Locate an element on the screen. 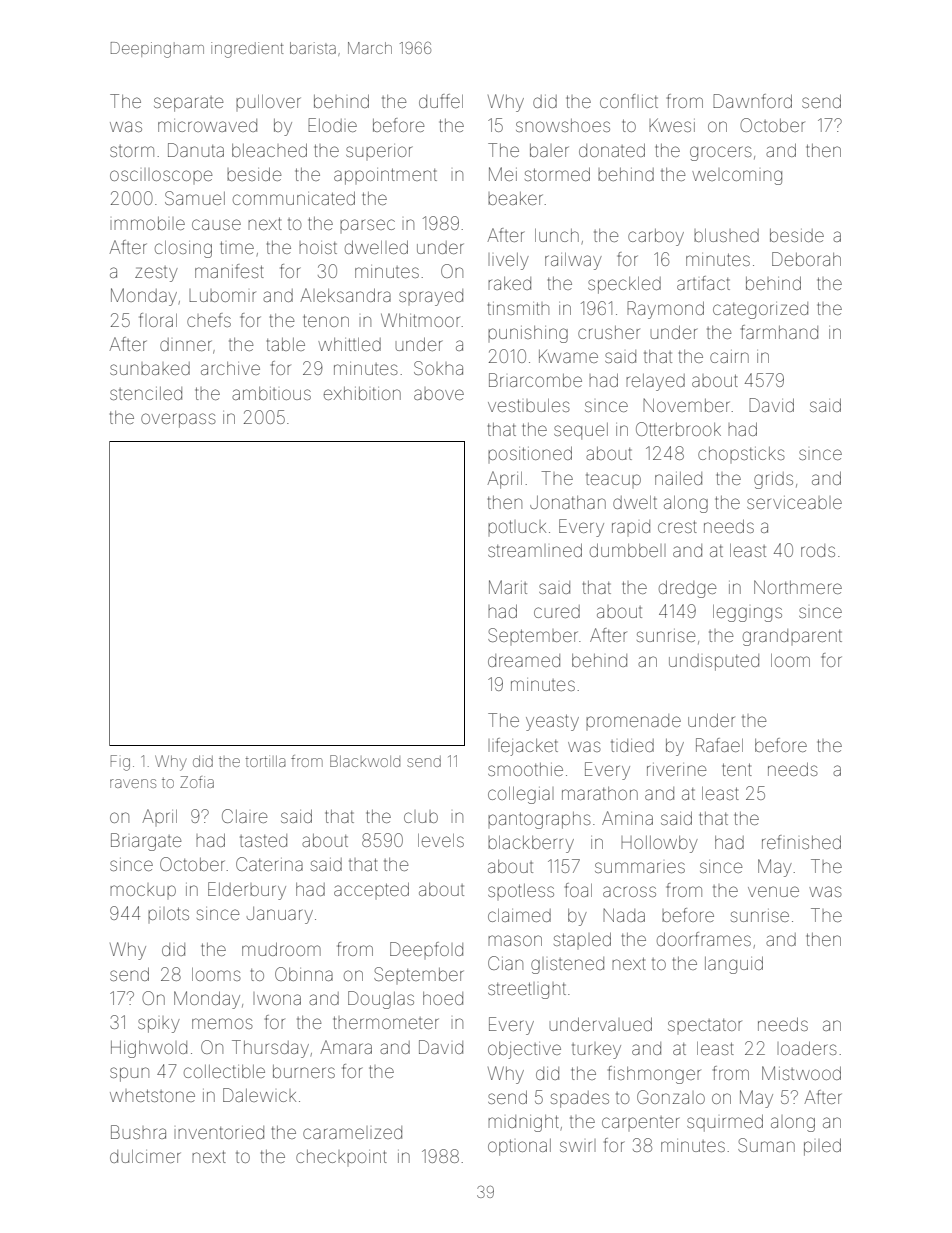 The height and width of the screenshot is (1233, 952). bleached is located at coordinates (269, 150).
